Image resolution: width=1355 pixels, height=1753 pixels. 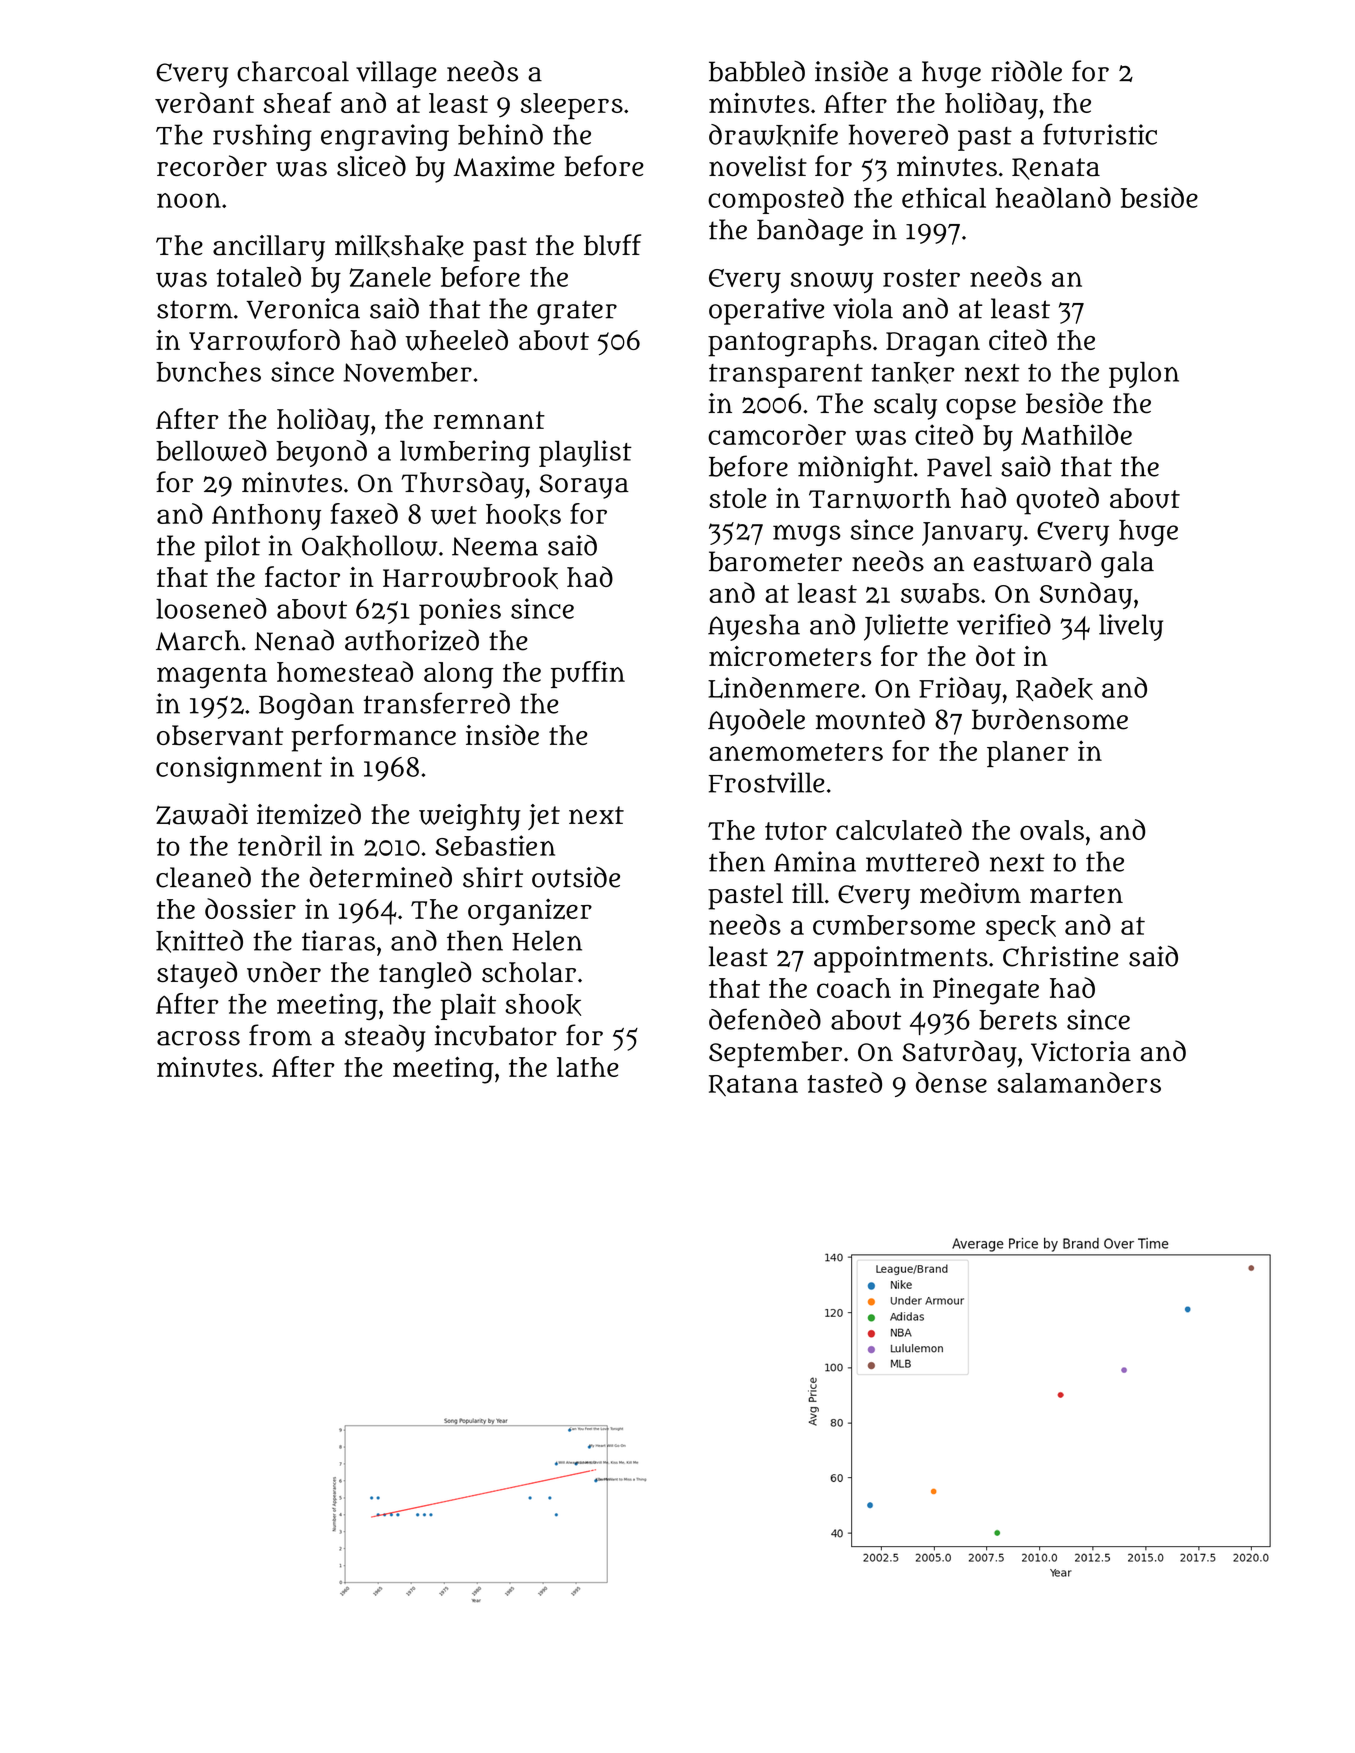 I want to click on Harrowbrook, so click(x=470, y=578).
